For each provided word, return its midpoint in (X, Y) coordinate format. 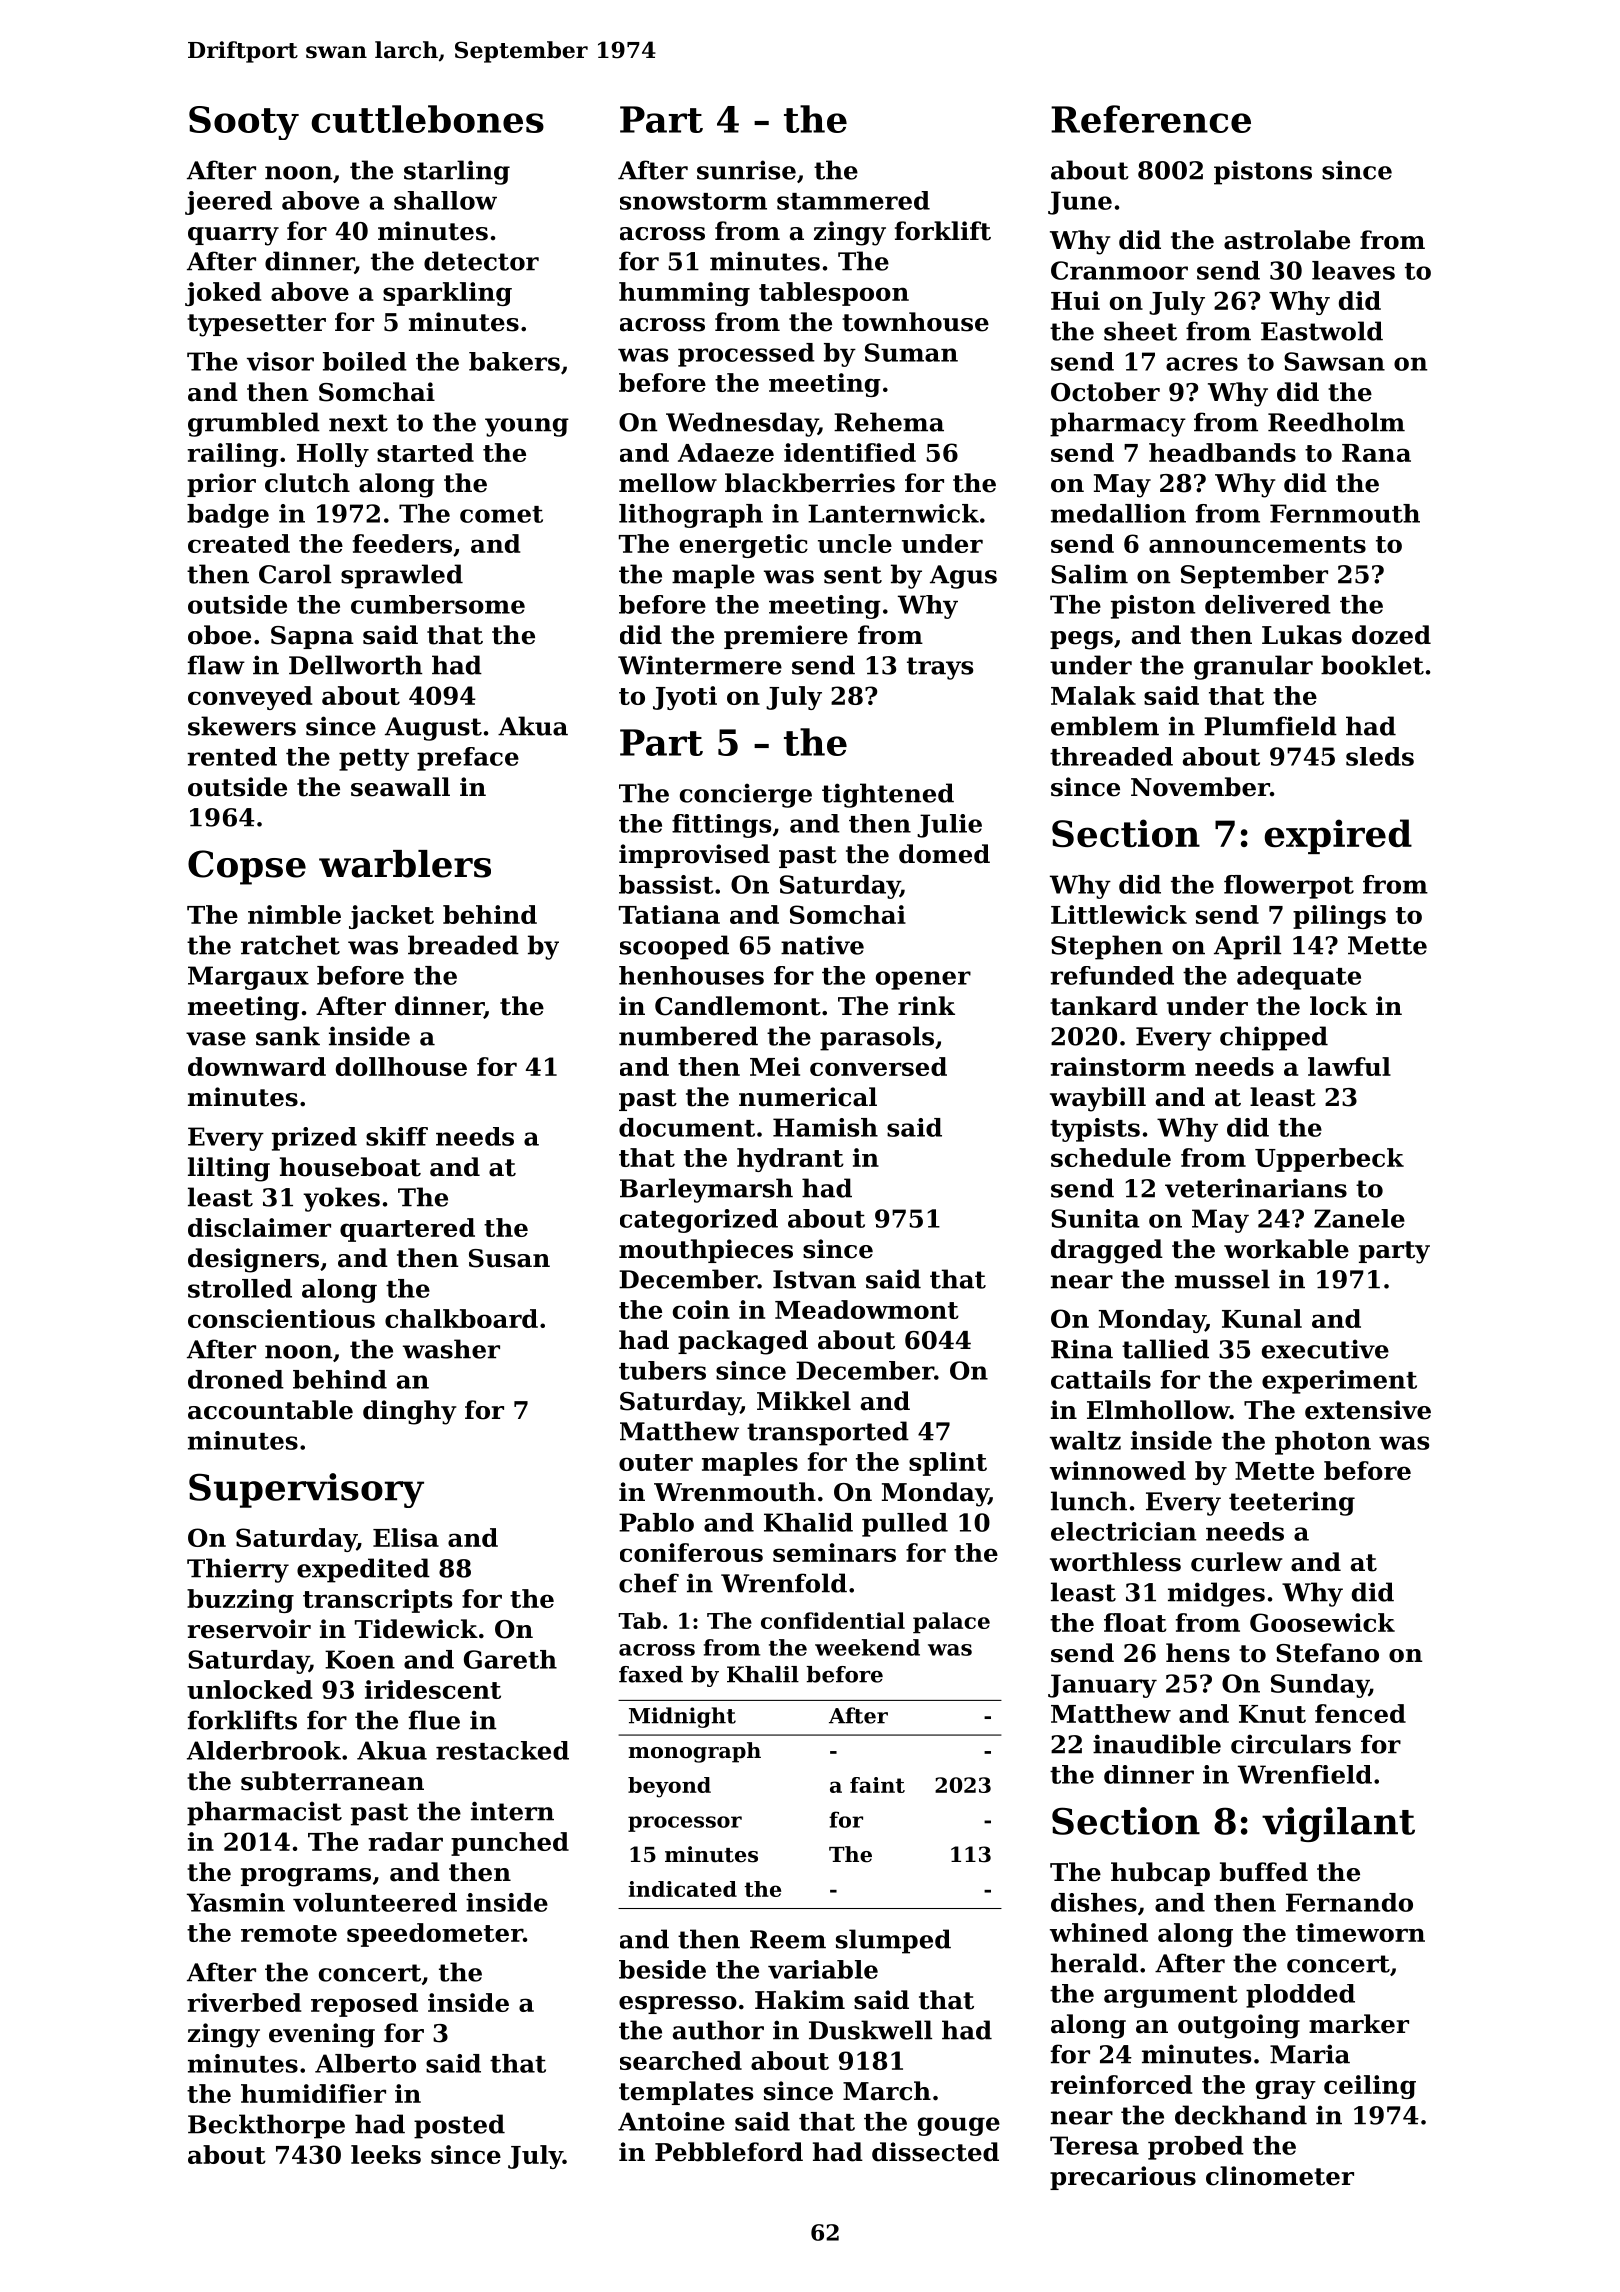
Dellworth (356, 665)
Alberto (365, 2063)
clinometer (1280, 2176)
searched (681, 2060)
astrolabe (1287, 240)
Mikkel (804, 1401)
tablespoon (834, 294)
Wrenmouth (735, 1492)
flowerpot (1289, 887)
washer (451, 1349)
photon (1323, 1443)
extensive (1368, 1410)
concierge (746, 795)
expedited (363, 1570)
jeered (228, 203)
